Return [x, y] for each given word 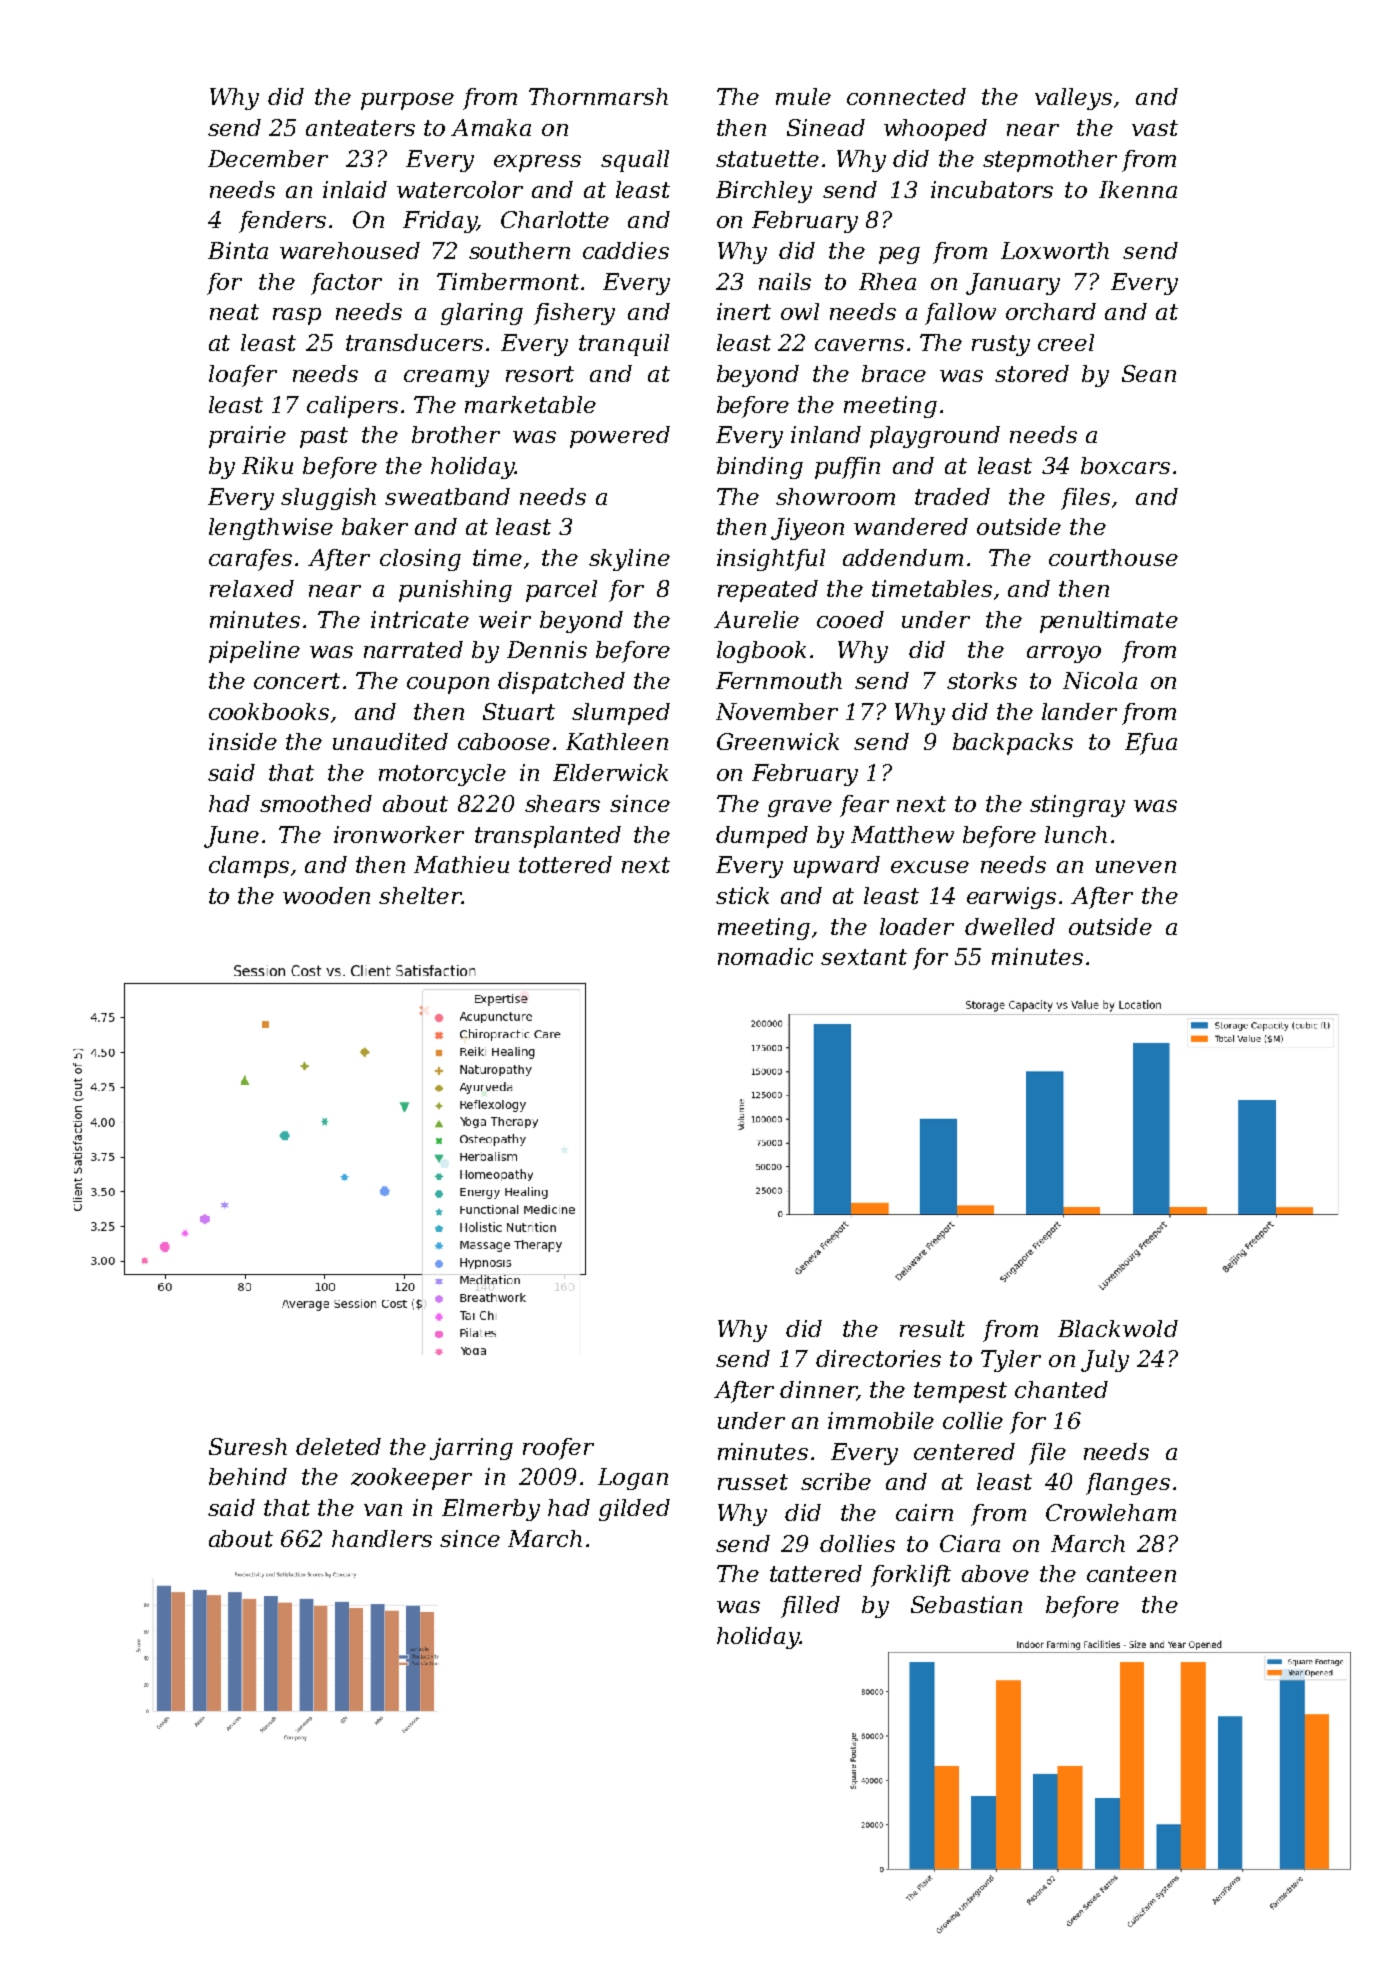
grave [800, 808]
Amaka [491, 127]
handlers [382, 1538]
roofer [558, 1449]
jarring [471, 1449]
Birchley [764, 192]
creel [1066, 342]
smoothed [316, 803]
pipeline [254, 652]
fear [864, 806]
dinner [818, 1391]
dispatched [561, 683]
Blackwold [1118, 1328]
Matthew [902, 834]
